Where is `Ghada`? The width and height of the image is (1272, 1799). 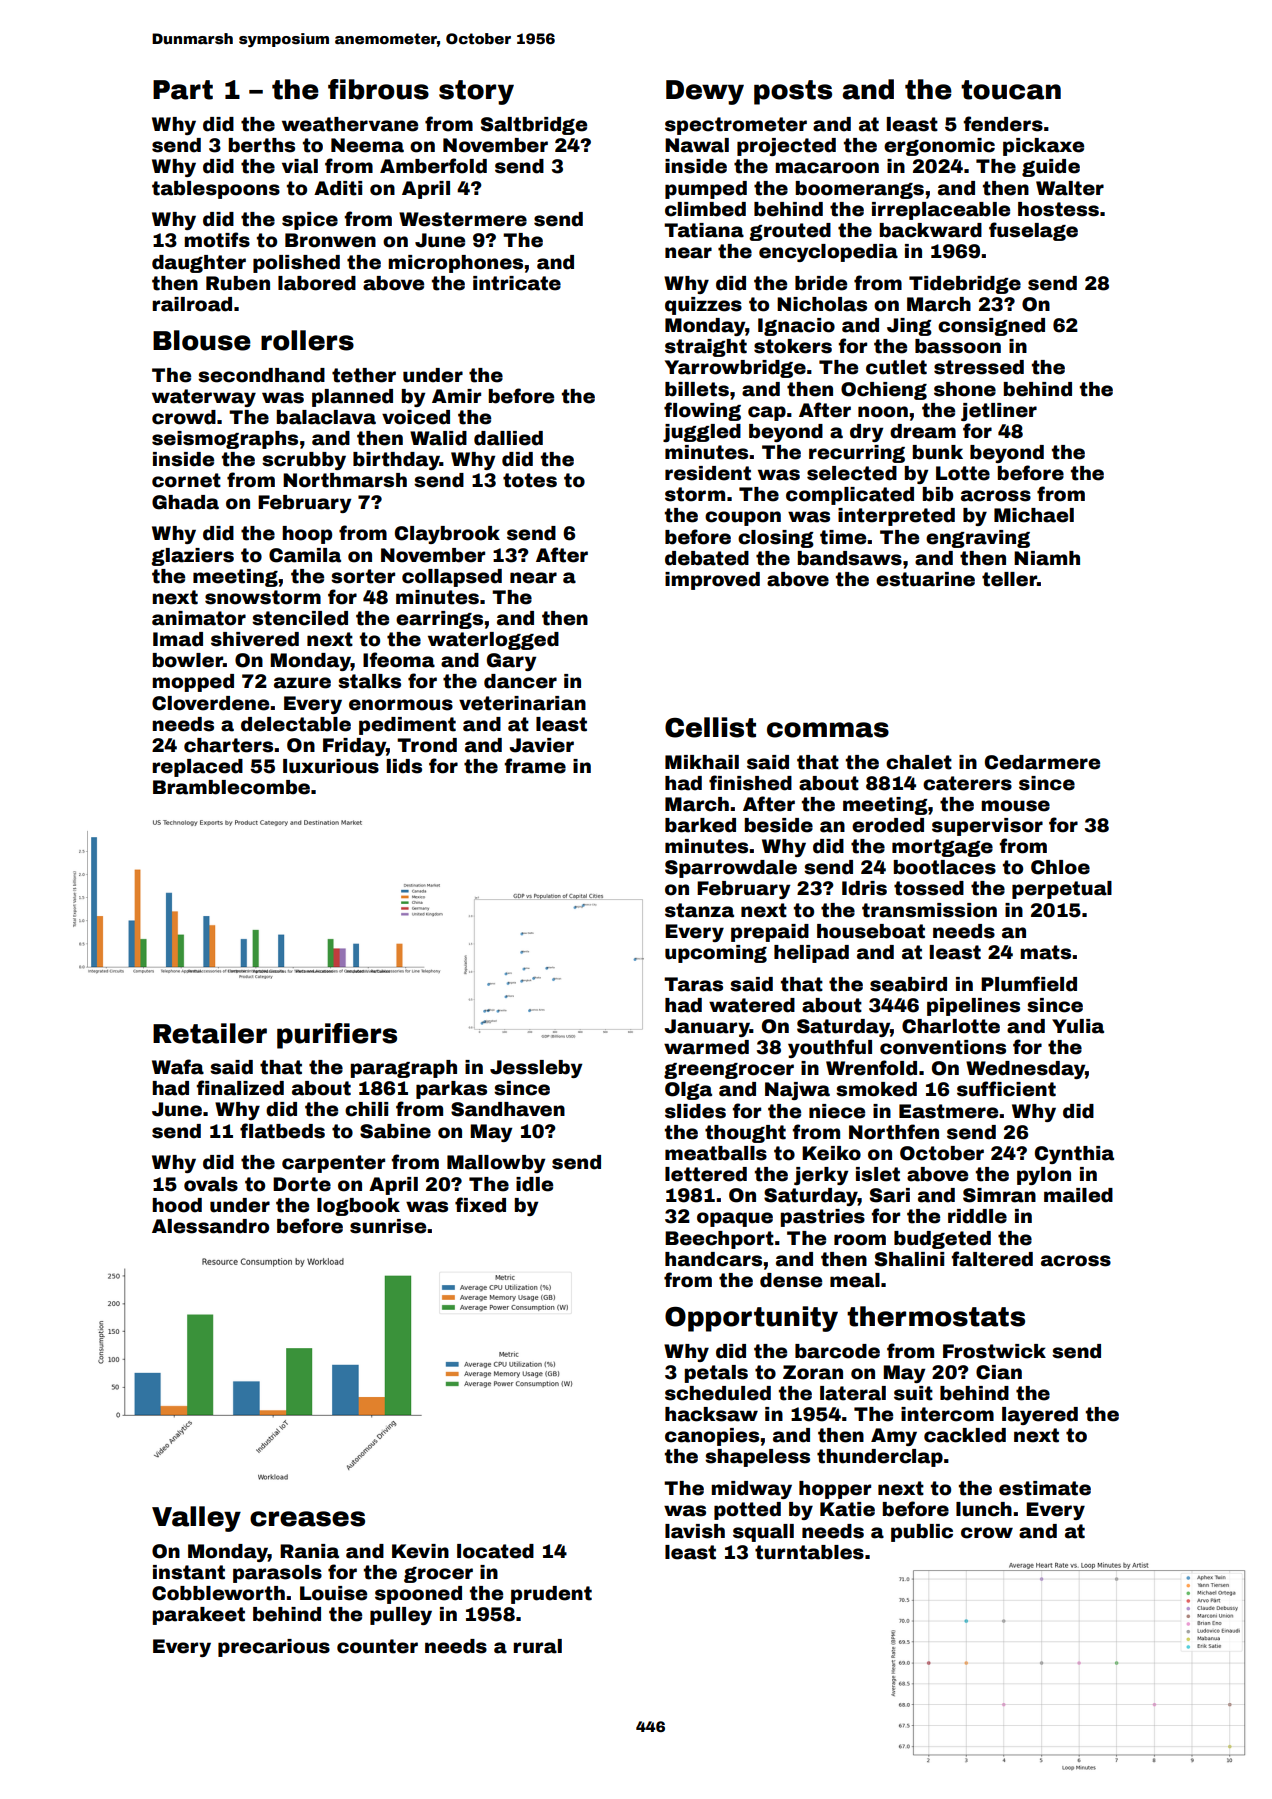 Ghada is located at coordinates (185, 502).
